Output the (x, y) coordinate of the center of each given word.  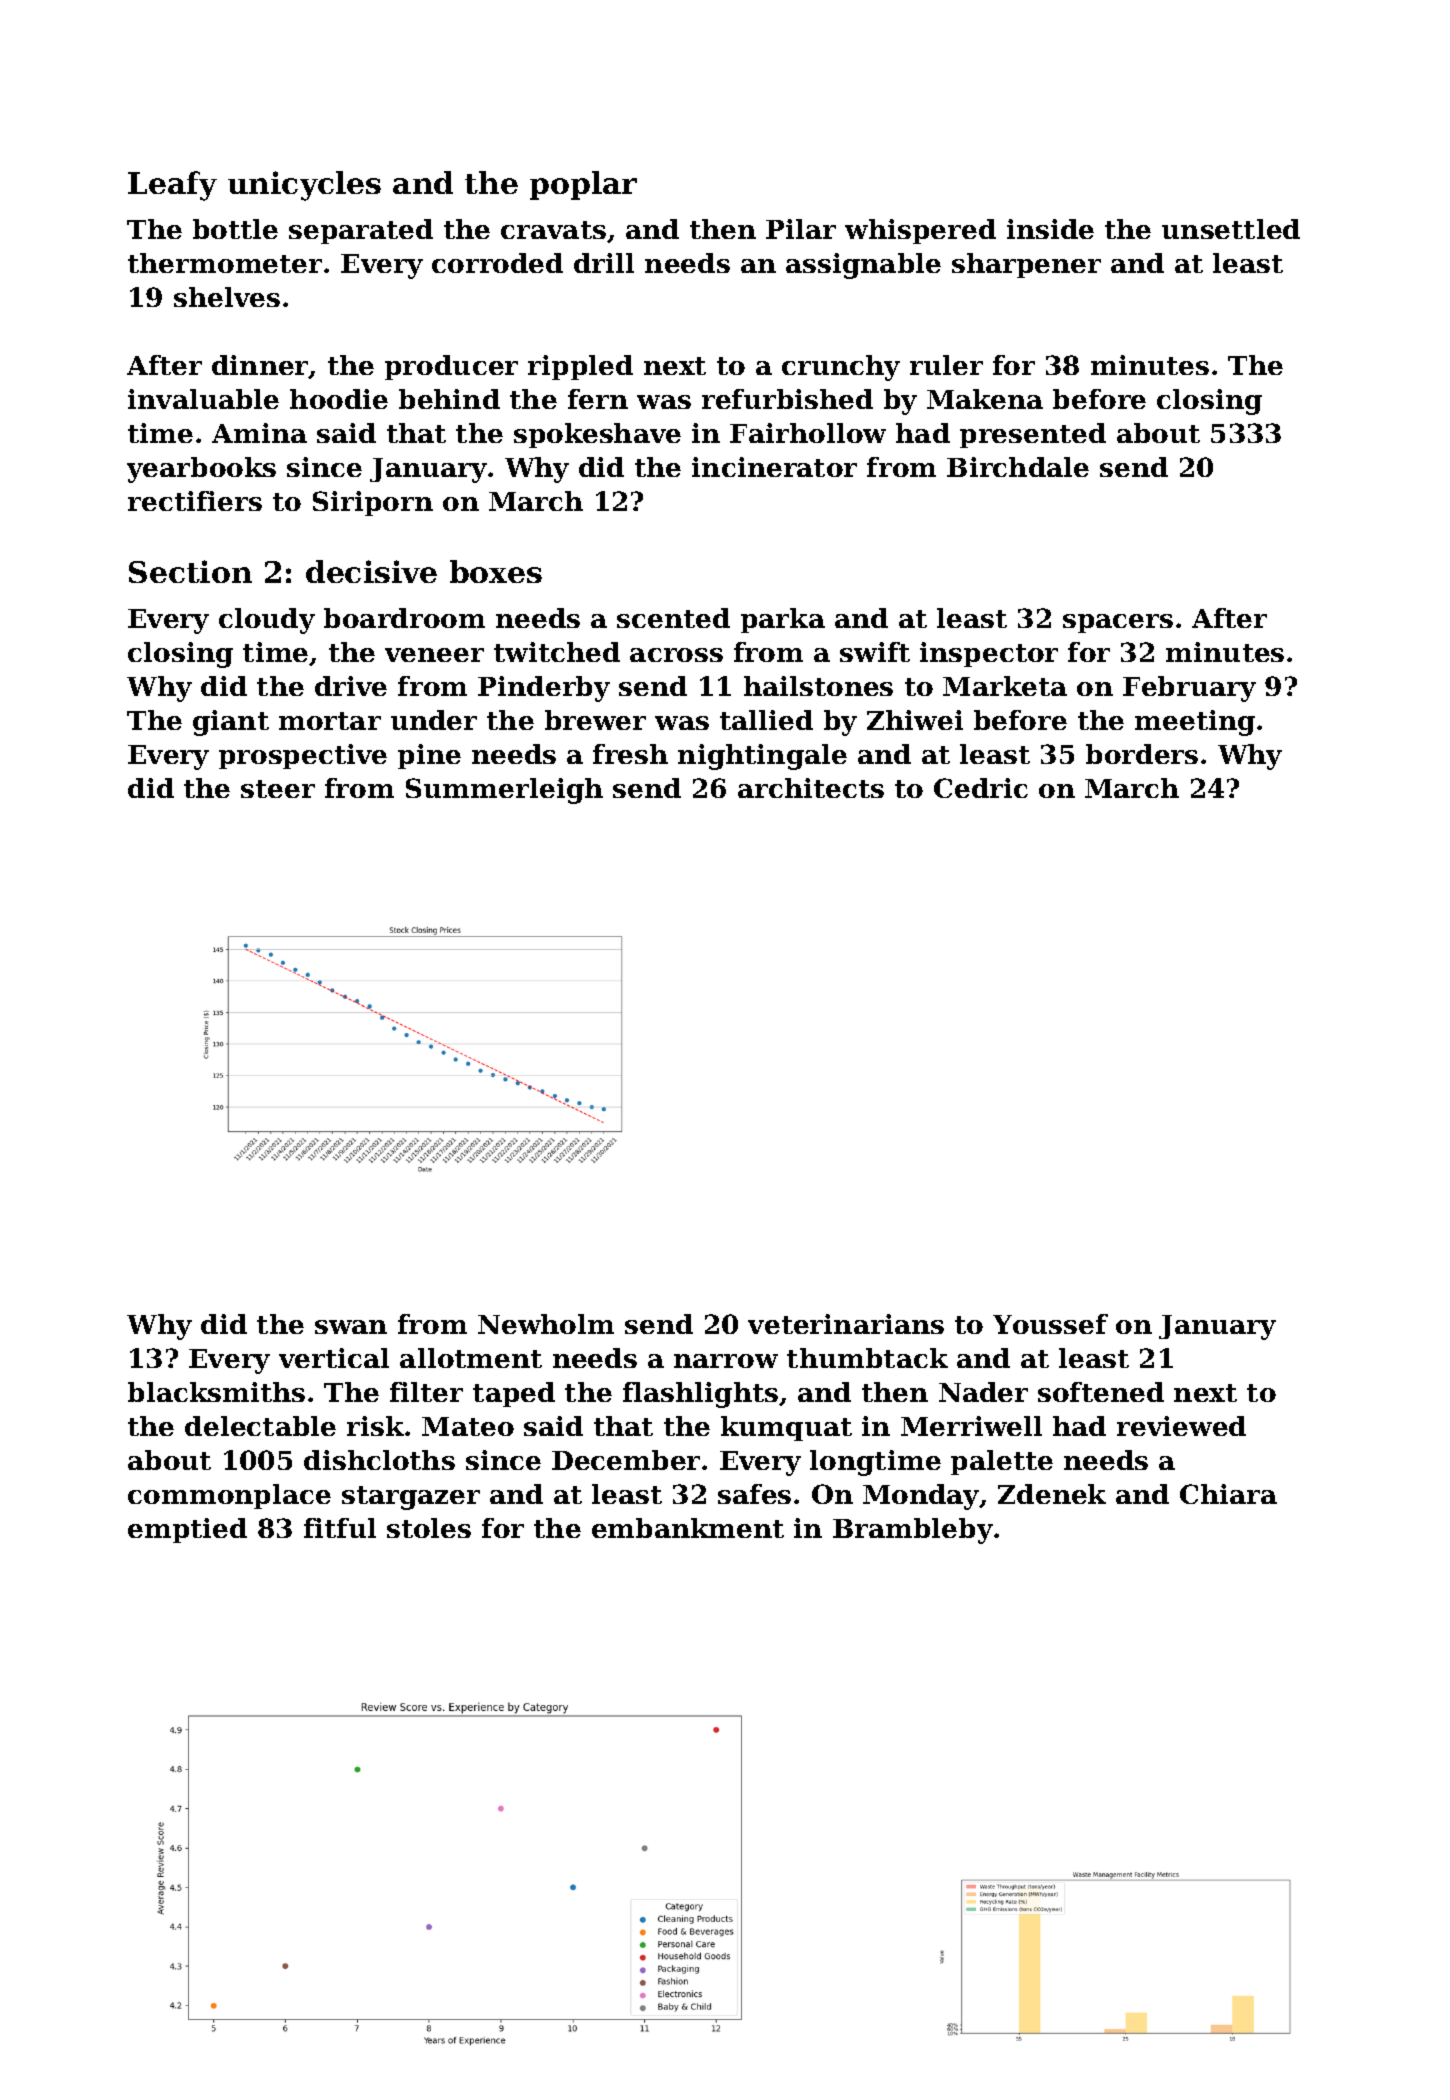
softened (1101, 1392)
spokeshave (597, 435)
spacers (1118, 623)
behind (449, 399)
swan (351, 1327)
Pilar (801, 229)
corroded (497, 263)
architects (811, 788)
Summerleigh (504, 791)
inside (1050, 229)
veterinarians (846, 1324)
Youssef (1050, 1324)
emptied (187, 1530)
